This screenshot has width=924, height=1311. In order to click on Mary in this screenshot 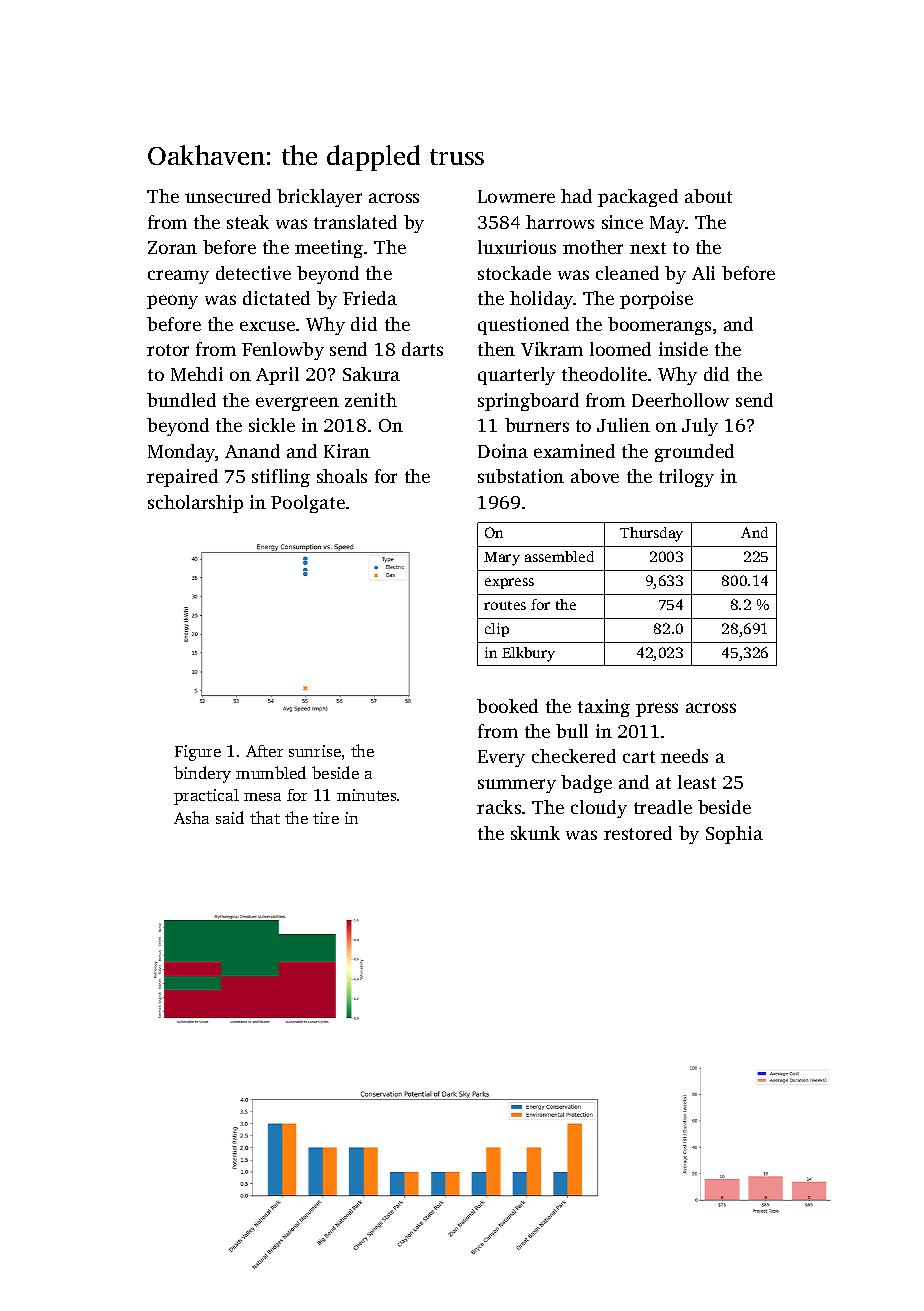, I will do `click(502, 559)`.
